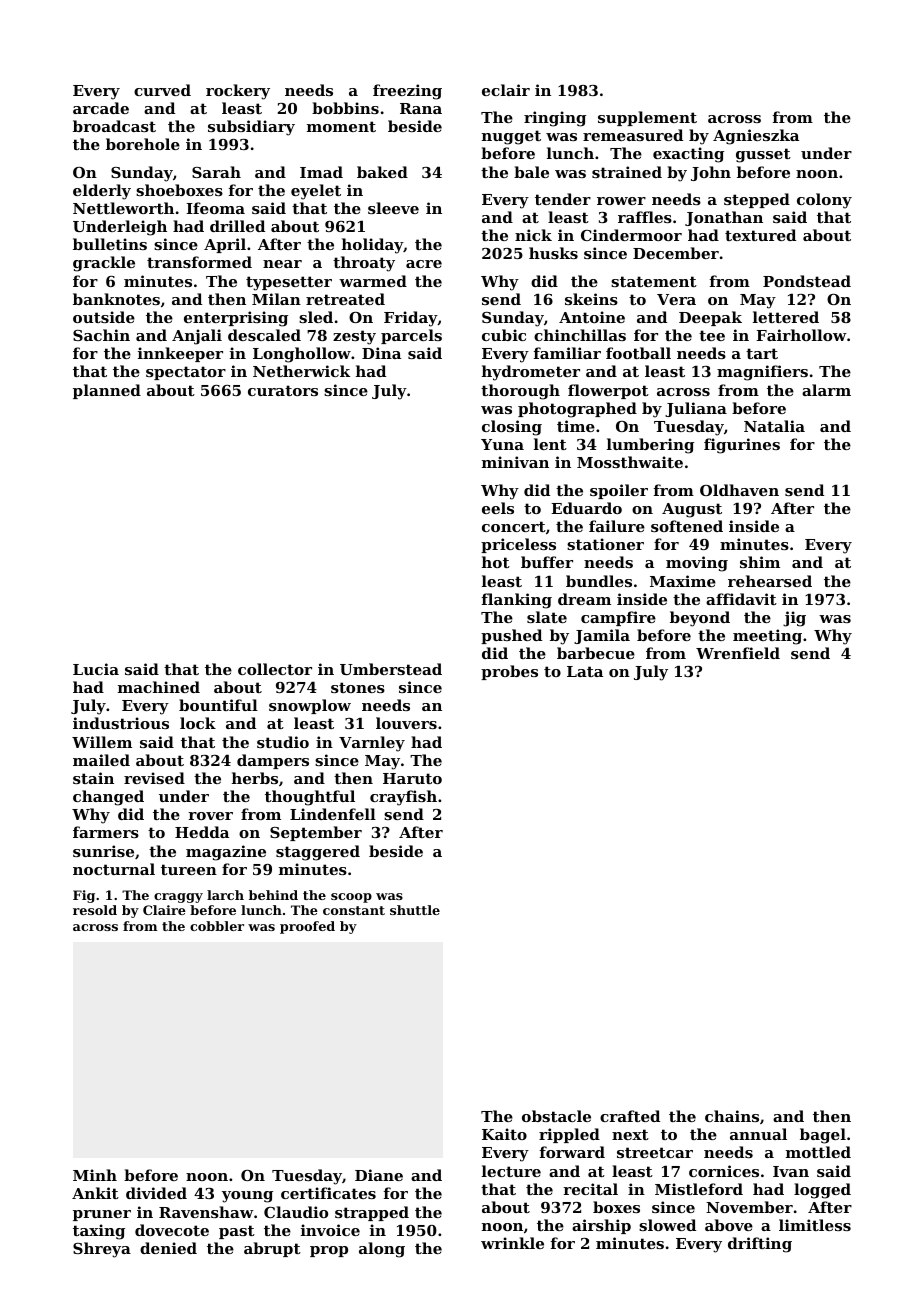 The width and height of the screenshot is (924, 1308). What do you see at coordinates (251, 128) in the screenshot?
I see `subsidiary` at bounding box center [251, 128].
